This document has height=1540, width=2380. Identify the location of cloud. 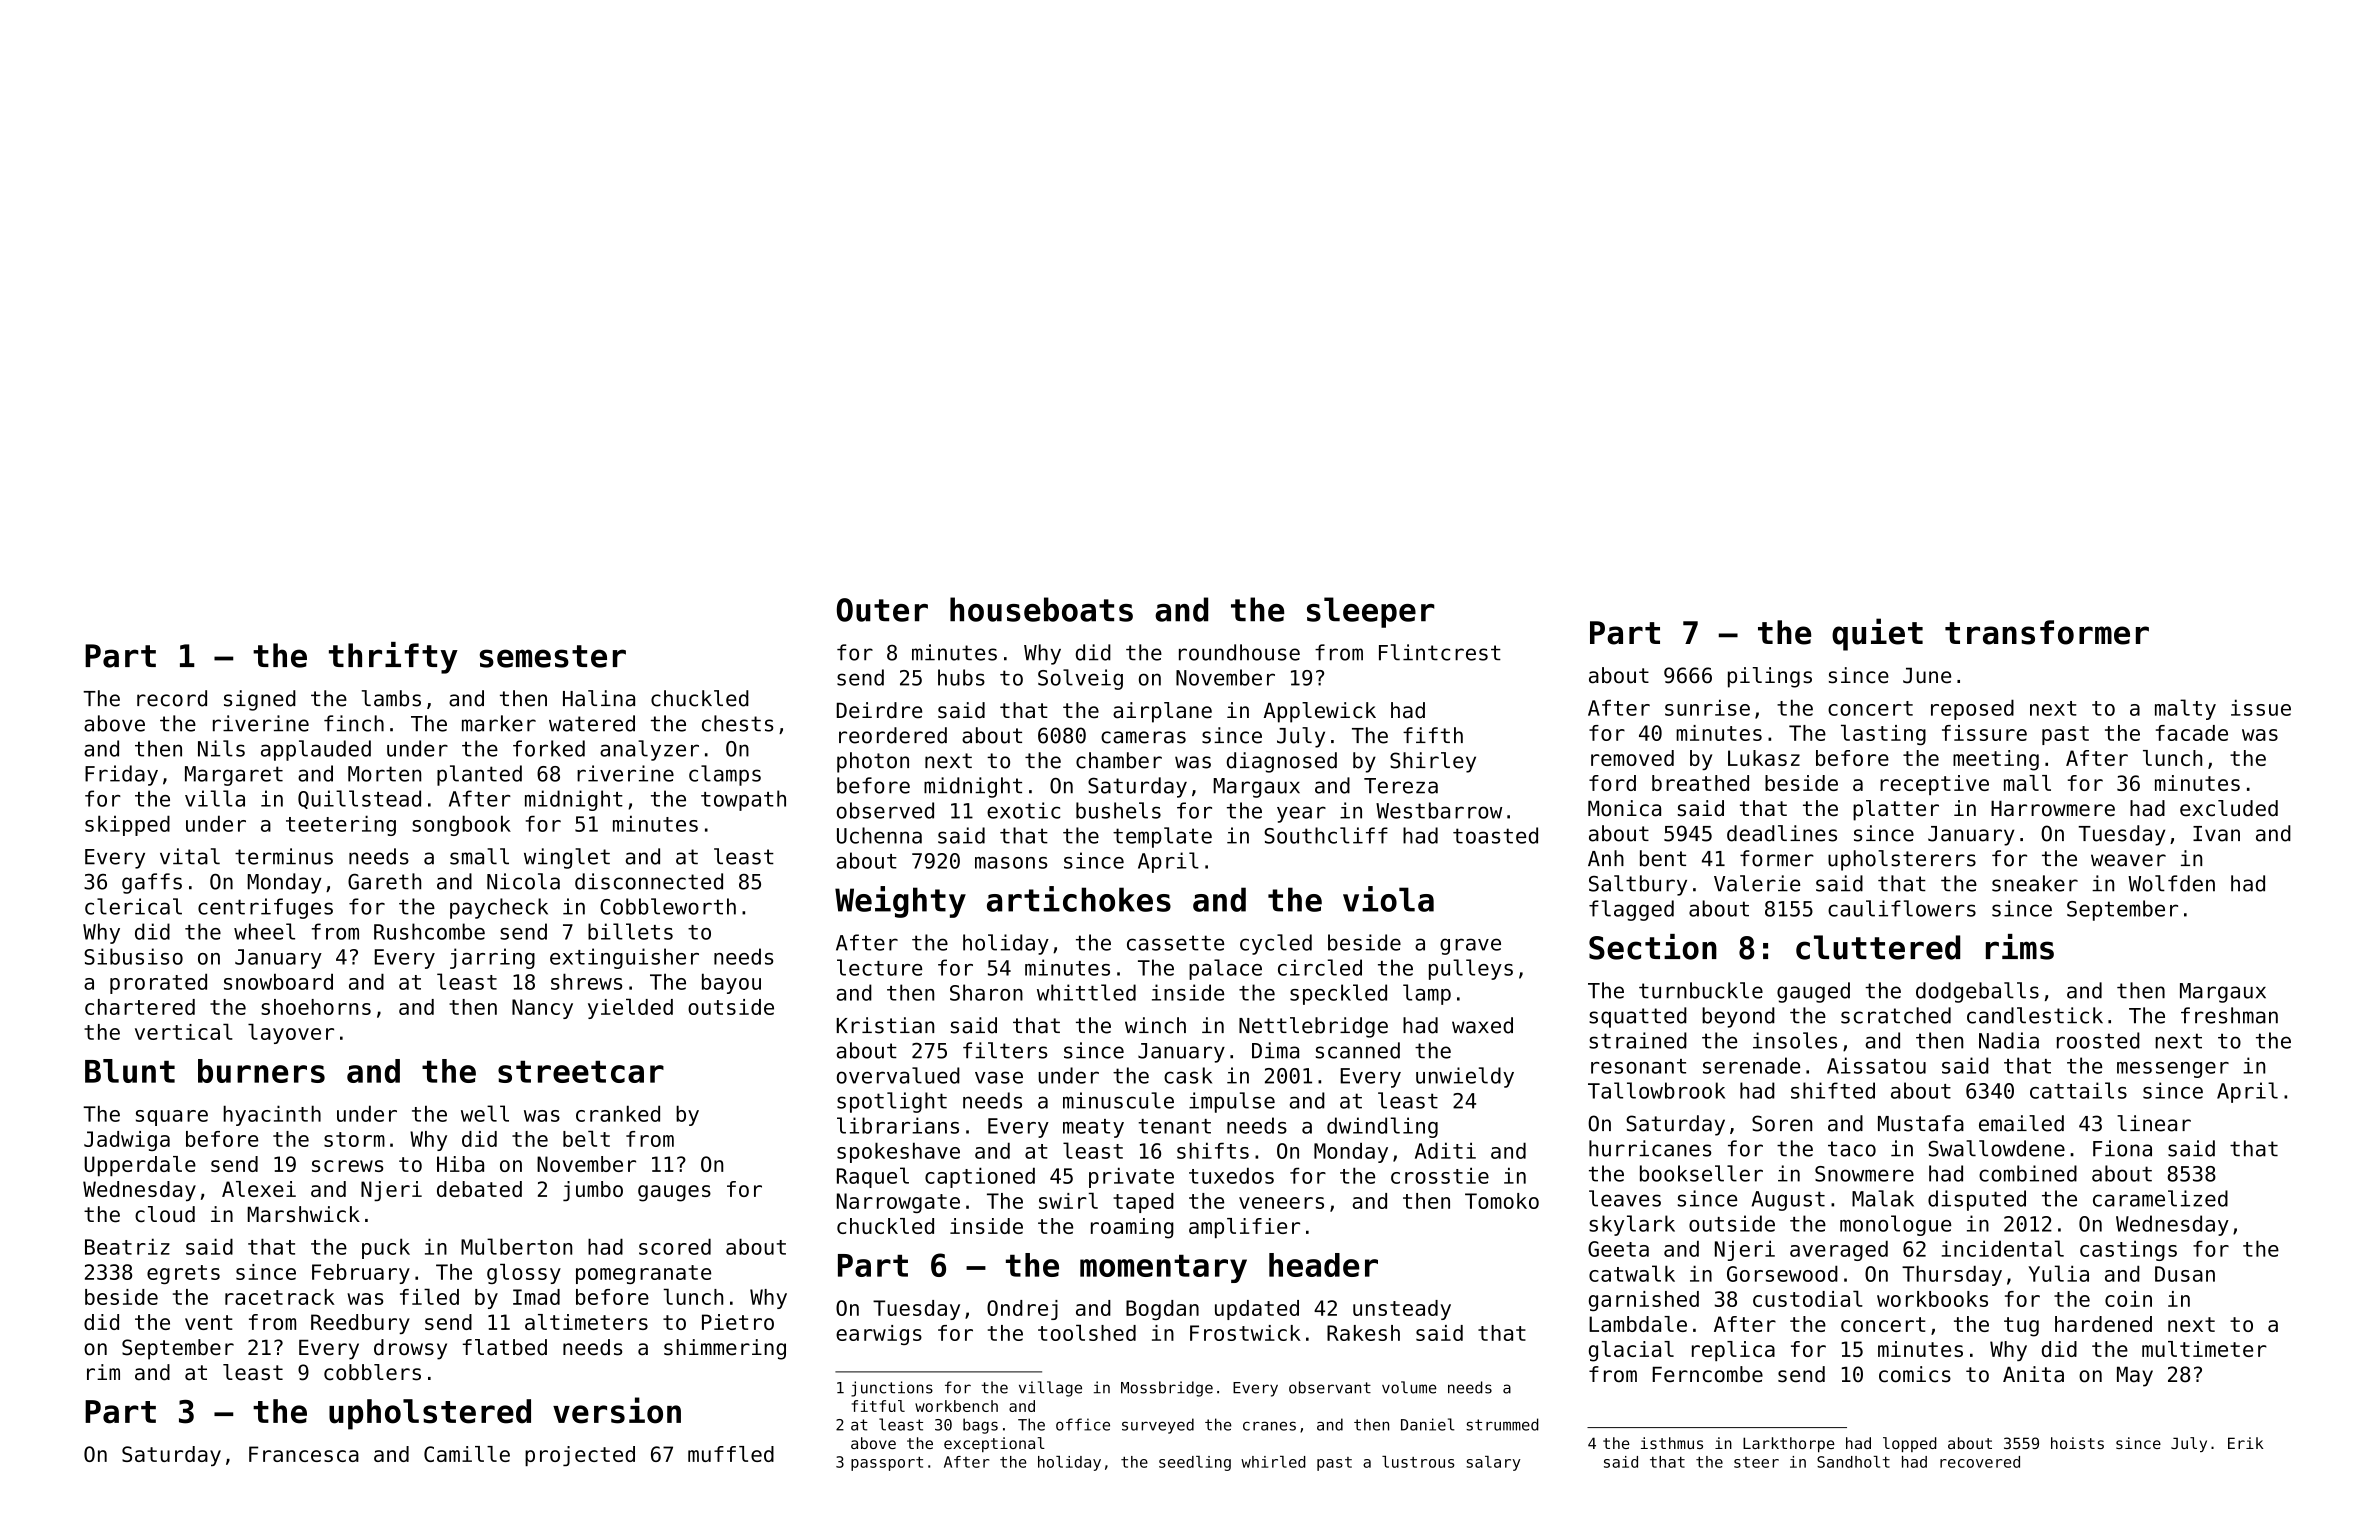
(165, 1214).
